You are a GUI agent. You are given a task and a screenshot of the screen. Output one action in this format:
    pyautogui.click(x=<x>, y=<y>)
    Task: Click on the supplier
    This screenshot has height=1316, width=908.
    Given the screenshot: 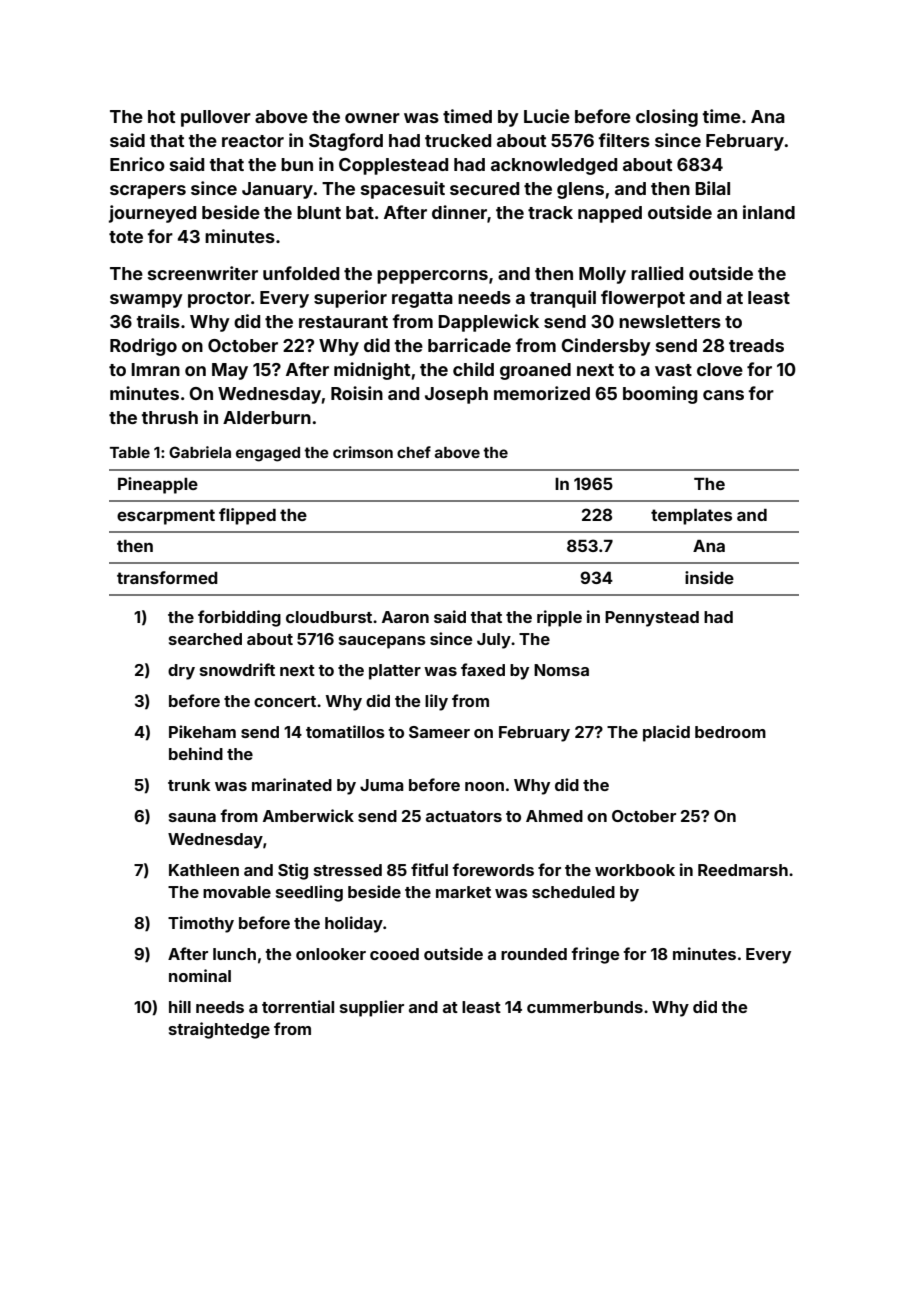 What is the action you would take?
    pyautogui.click(x=372, y=1008)
